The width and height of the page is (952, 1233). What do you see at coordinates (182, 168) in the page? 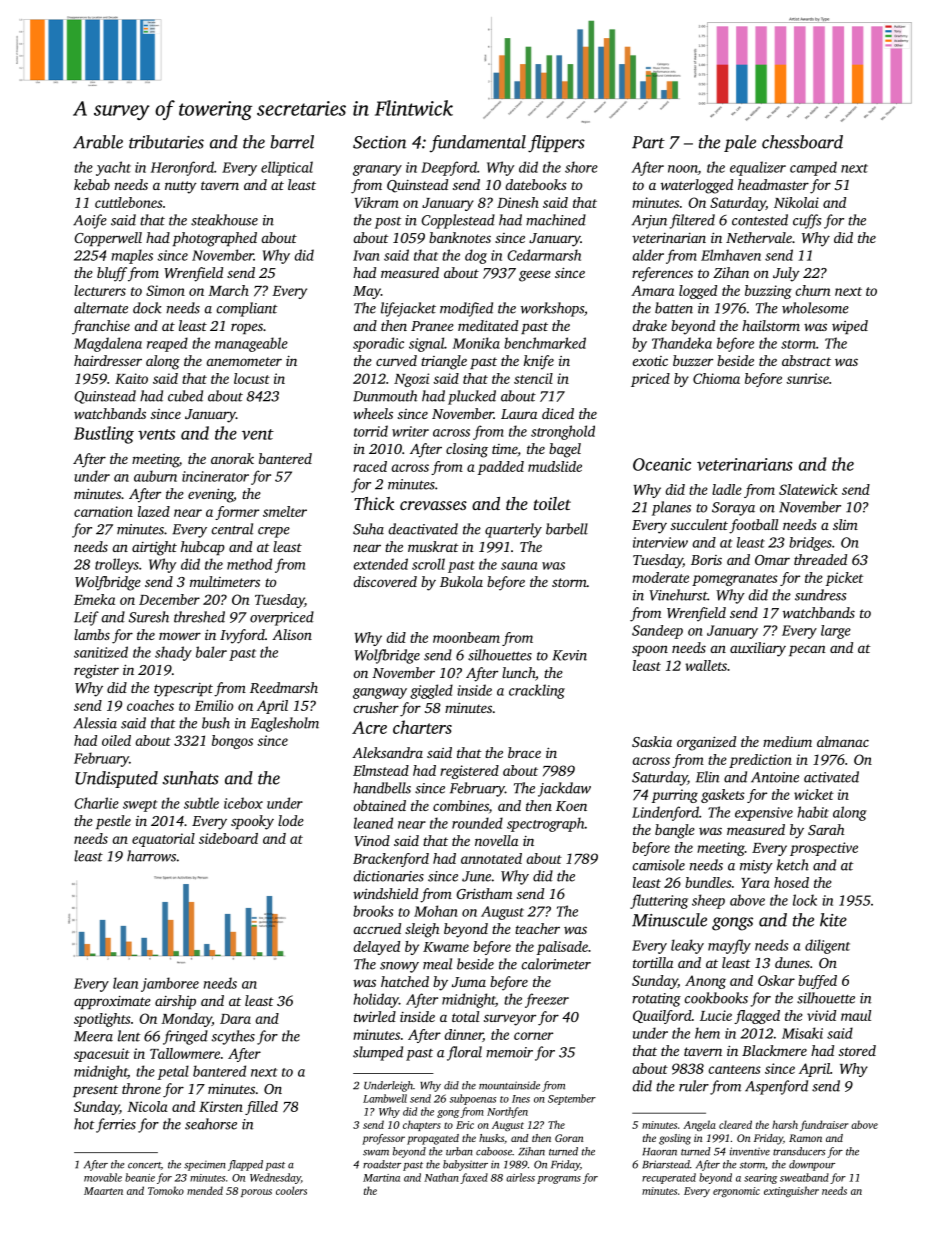
I see `Heronford` at bounding box center [182, 168].
